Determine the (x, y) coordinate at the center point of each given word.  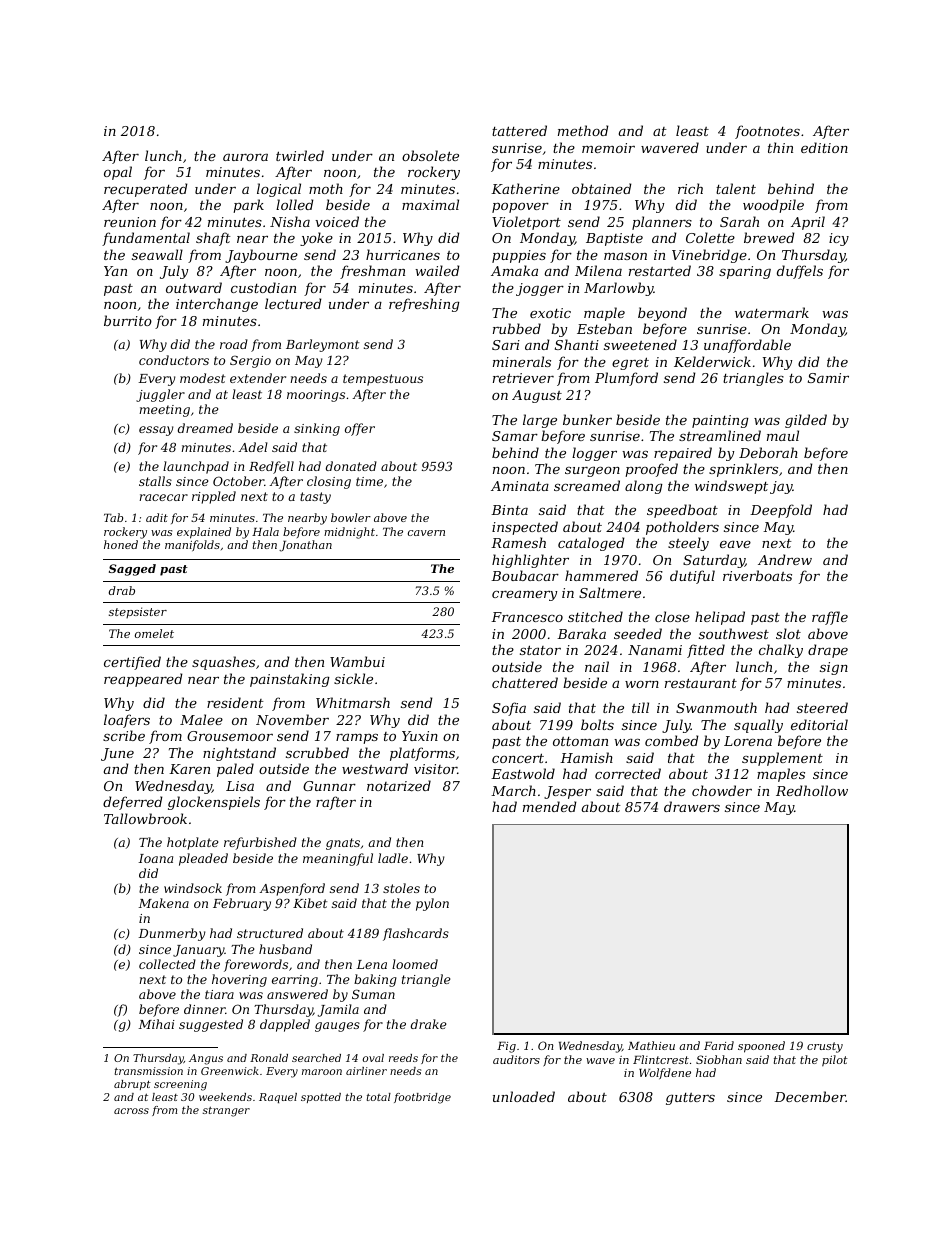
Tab (113, 517)
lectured (293, 303)
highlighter (530, 561)
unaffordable (747, 346)
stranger (226, 1111)
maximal (430, 204)
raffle (830, 618)
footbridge (422, 1098)
